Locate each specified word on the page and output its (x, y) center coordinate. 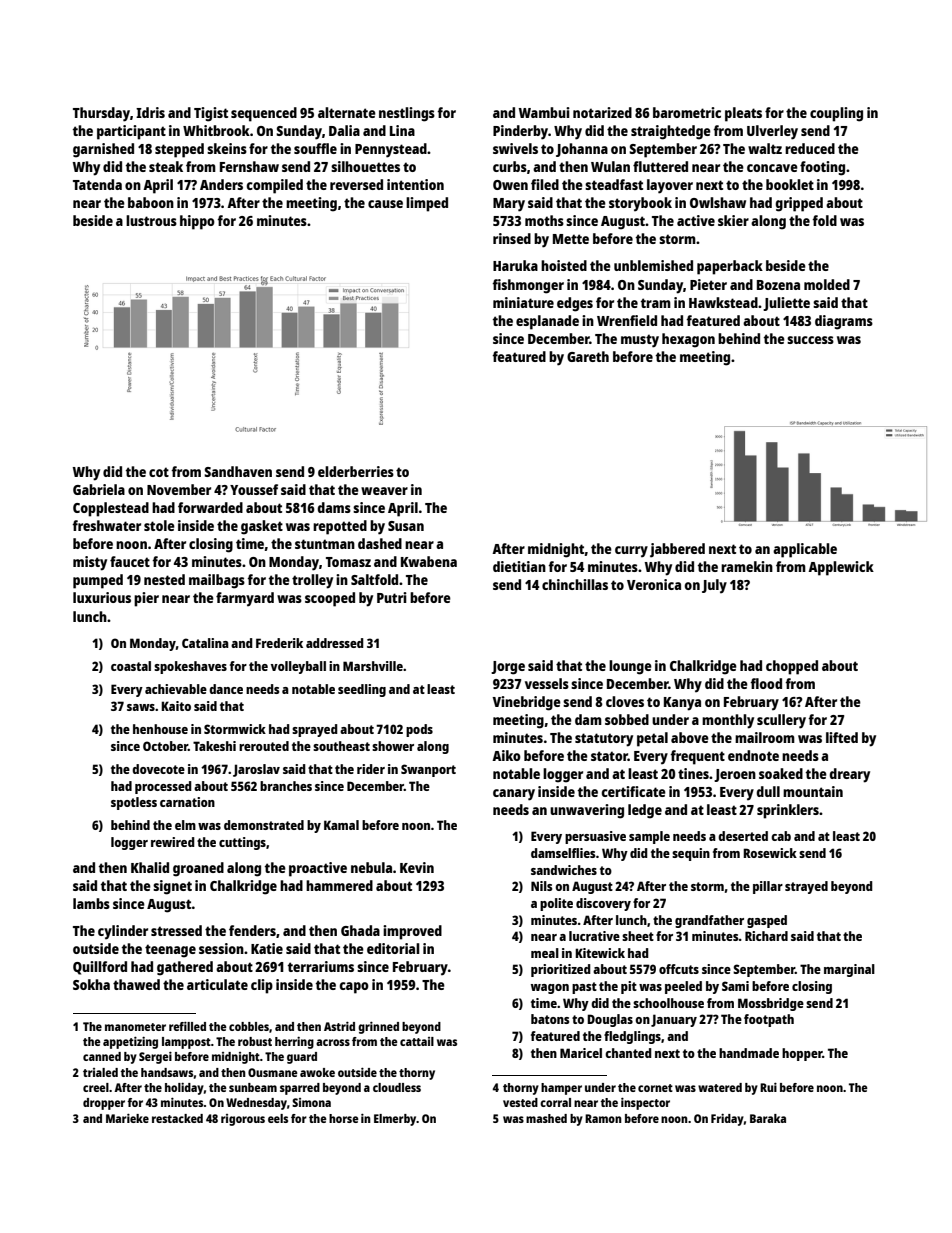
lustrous (151, 220)
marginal (849, 970)
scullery (781, 721)
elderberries (356, 471)
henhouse (160, 729)
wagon (550, 989)
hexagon (688, 340)
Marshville (373, 666)
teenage (170, 951)
